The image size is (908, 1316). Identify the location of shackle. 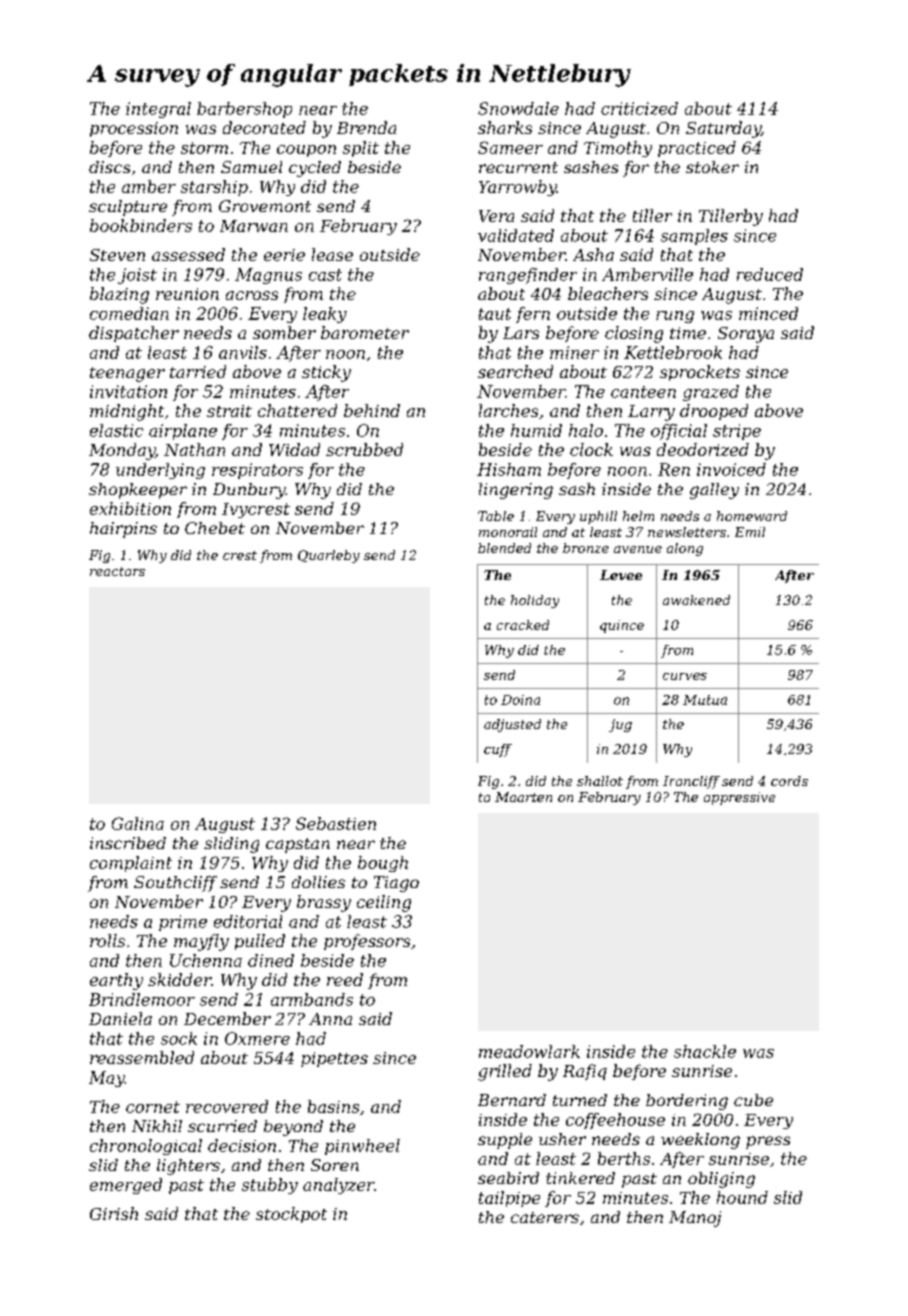
(705, 1051).
